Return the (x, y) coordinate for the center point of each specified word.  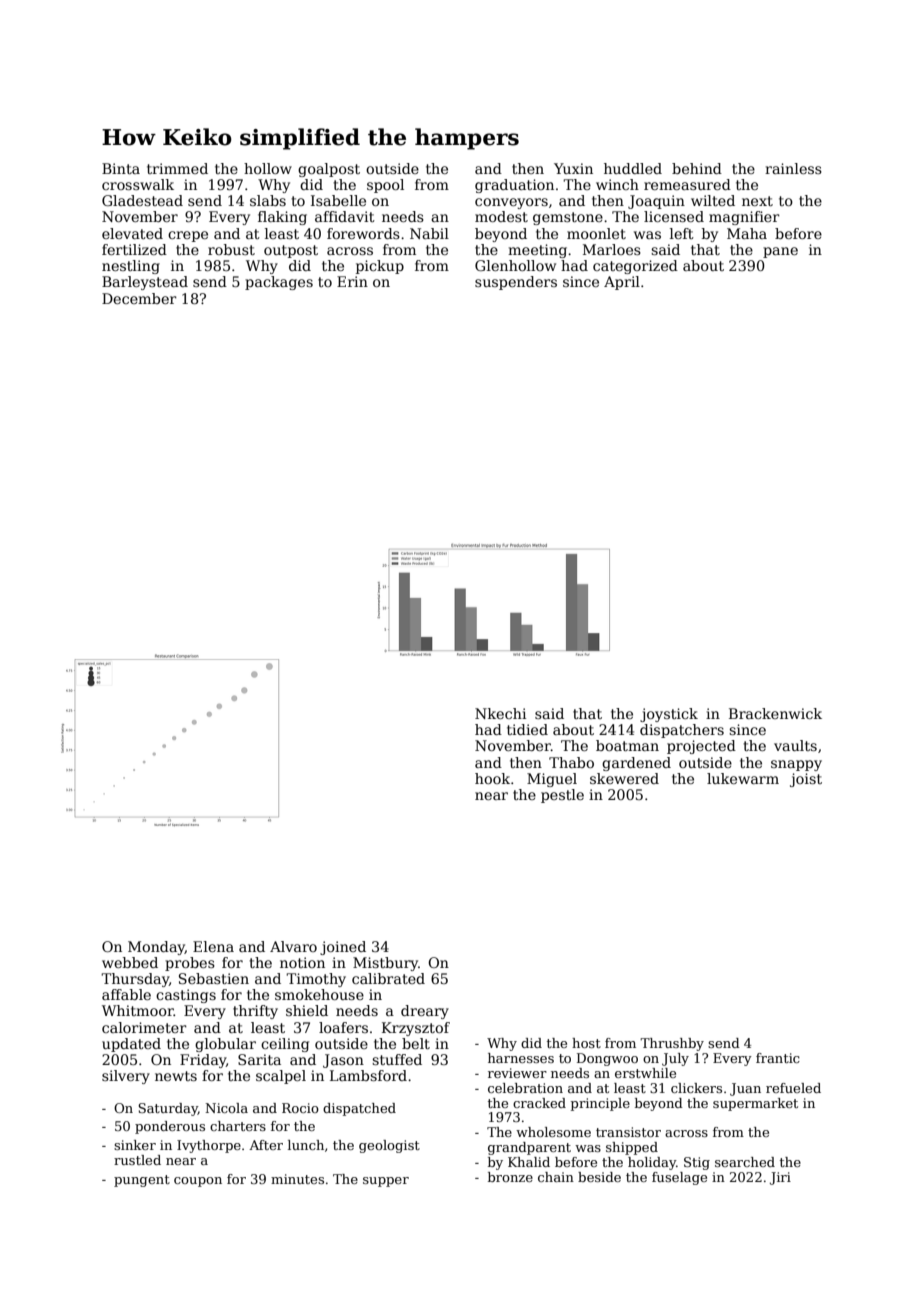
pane (780, 252)
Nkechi (500, 713)
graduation (514, 186)
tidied (527, 729)
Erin (352, 281)
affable (126, 994)
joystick (669, 715)
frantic (778, 1058)
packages (279, 283)
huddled (633, 168)
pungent (142, 1181)
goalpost (329, 170)
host (586, 1043)
